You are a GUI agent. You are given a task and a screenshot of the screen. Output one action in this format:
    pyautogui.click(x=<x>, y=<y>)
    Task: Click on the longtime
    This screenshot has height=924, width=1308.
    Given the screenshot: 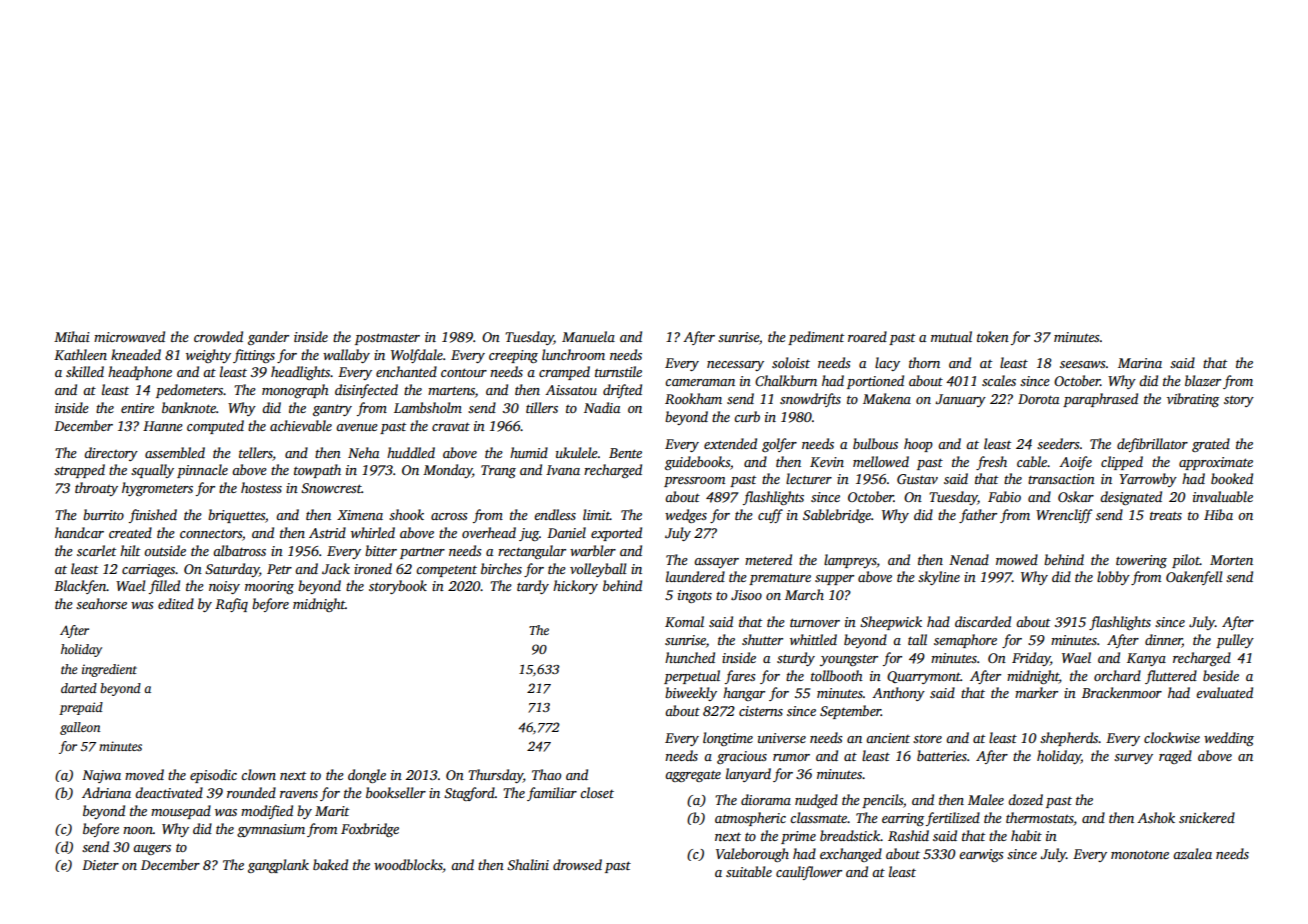 What is the action you would take?
    pyautogui.click(x=728, y=739)
